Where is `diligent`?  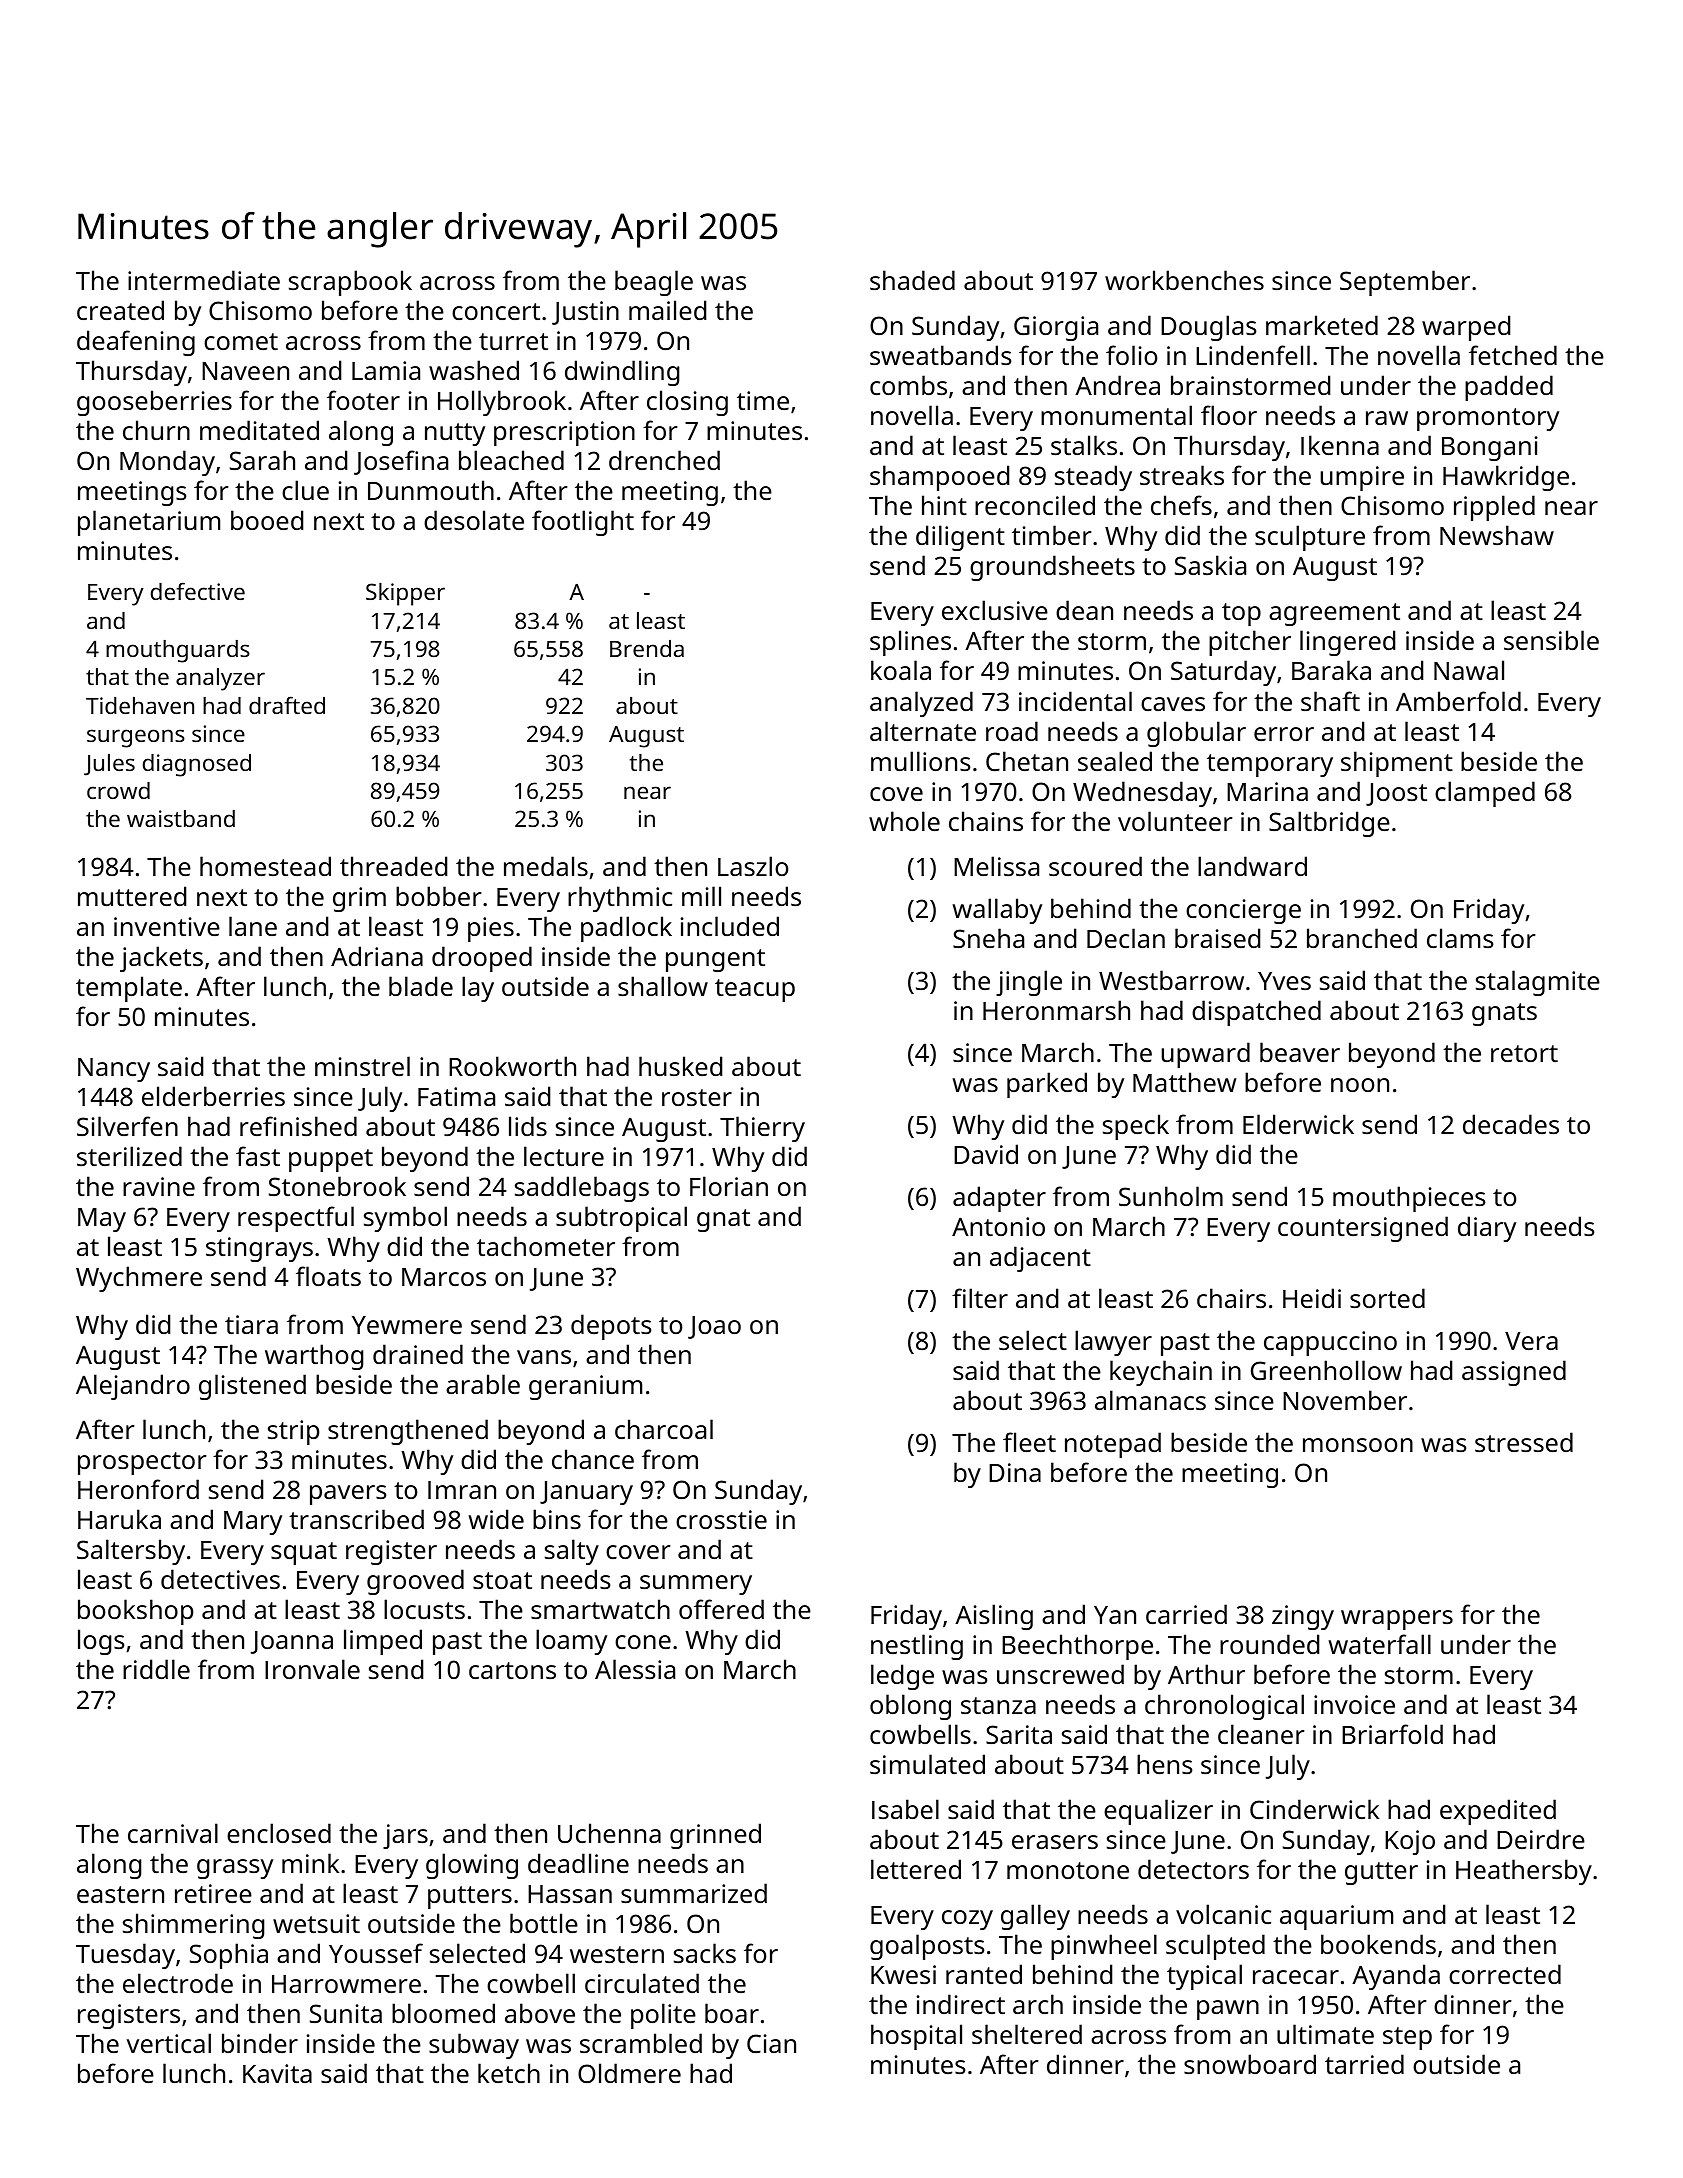
diligent is located at coordinates (960, 538).
